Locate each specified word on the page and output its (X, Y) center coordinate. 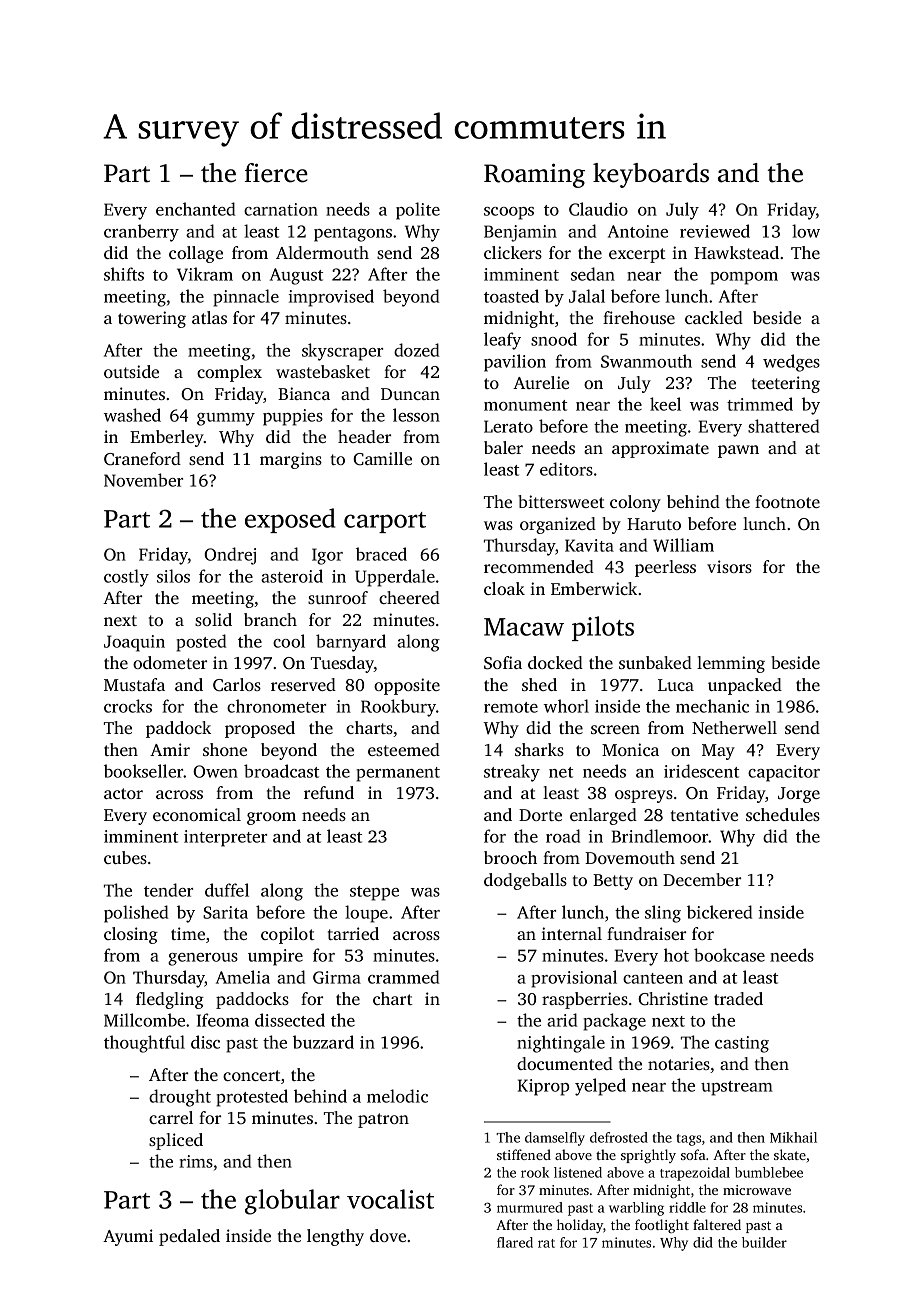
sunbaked (655, 662)
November (143, 480)
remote (511, 707)
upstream (737, 1088)
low (806, 231)
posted (201, 643)
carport (385, 522)
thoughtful (144, 1044)
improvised (331, 298)
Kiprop (543, 1087)
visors (729, 566)
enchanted (195, 209)
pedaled (189, 1237)
